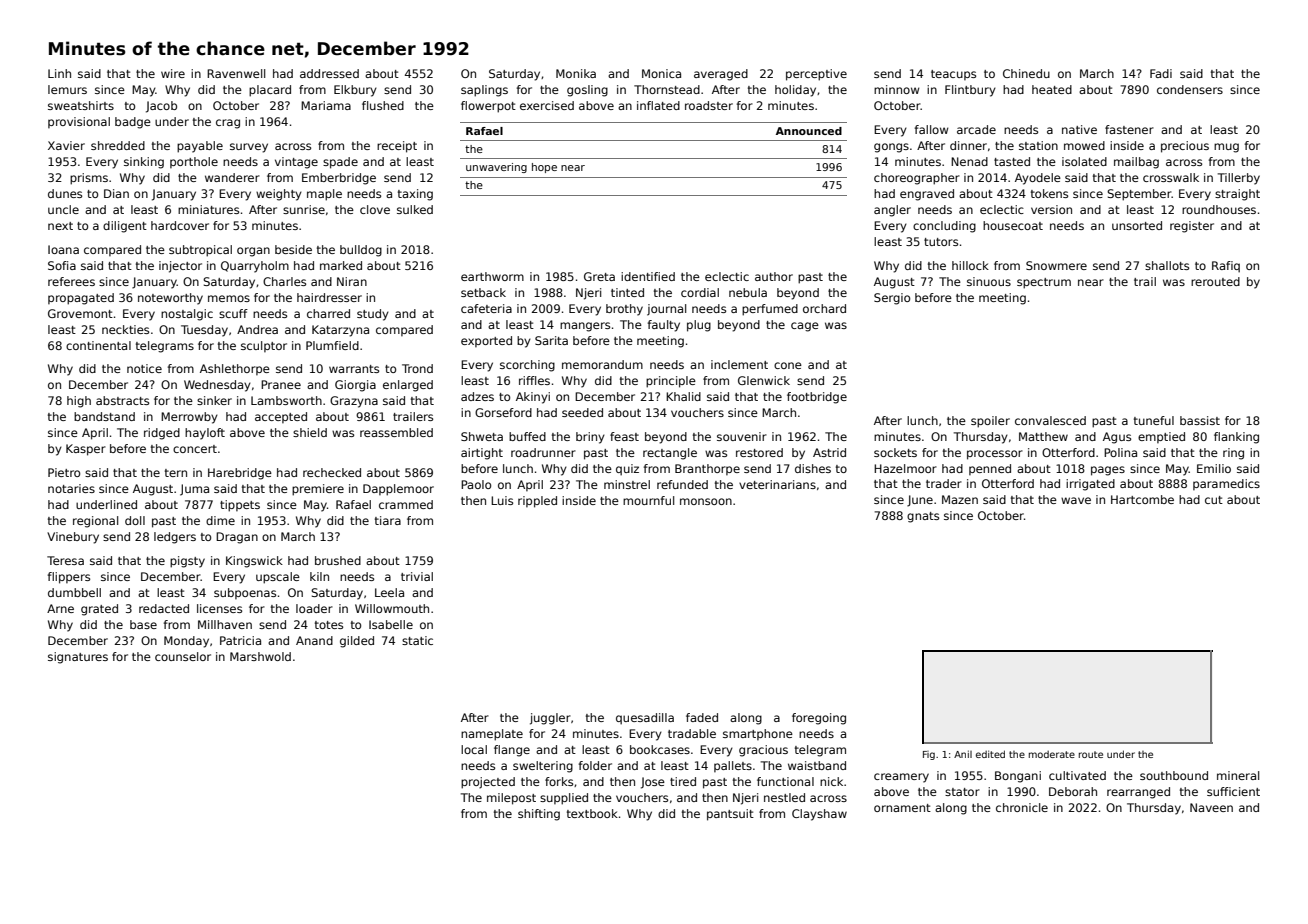 This screenshot has height=924, width=1308. I want to click on rippled, so click(537, 502).
